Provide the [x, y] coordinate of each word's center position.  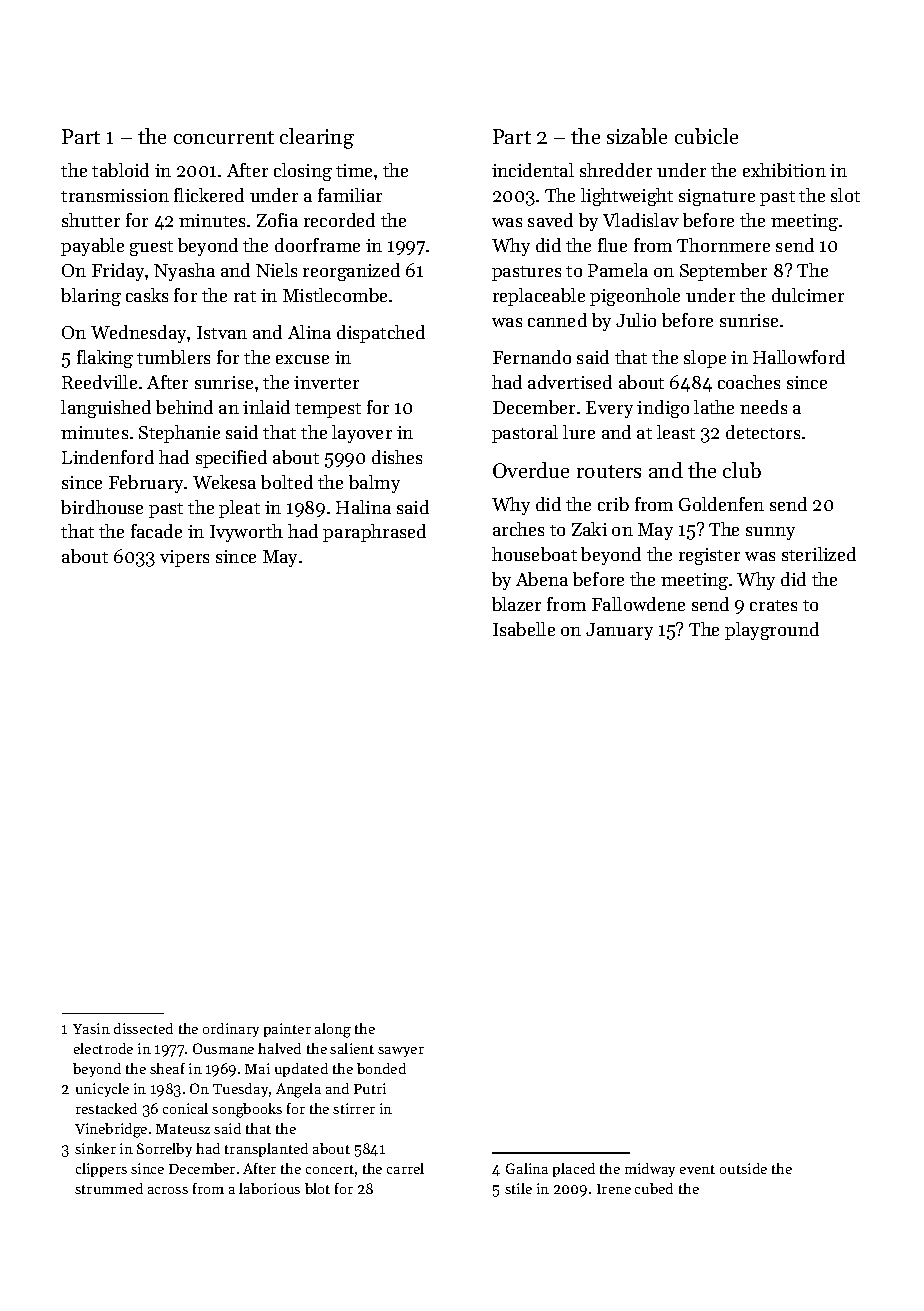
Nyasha [184, 272]
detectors [763, 432]
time [354, 170]
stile [518, 1188]
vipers [184, 558]
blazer [516, 604]
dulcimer [808, 295]
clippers [101, 1170]
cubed [654, 1188]
